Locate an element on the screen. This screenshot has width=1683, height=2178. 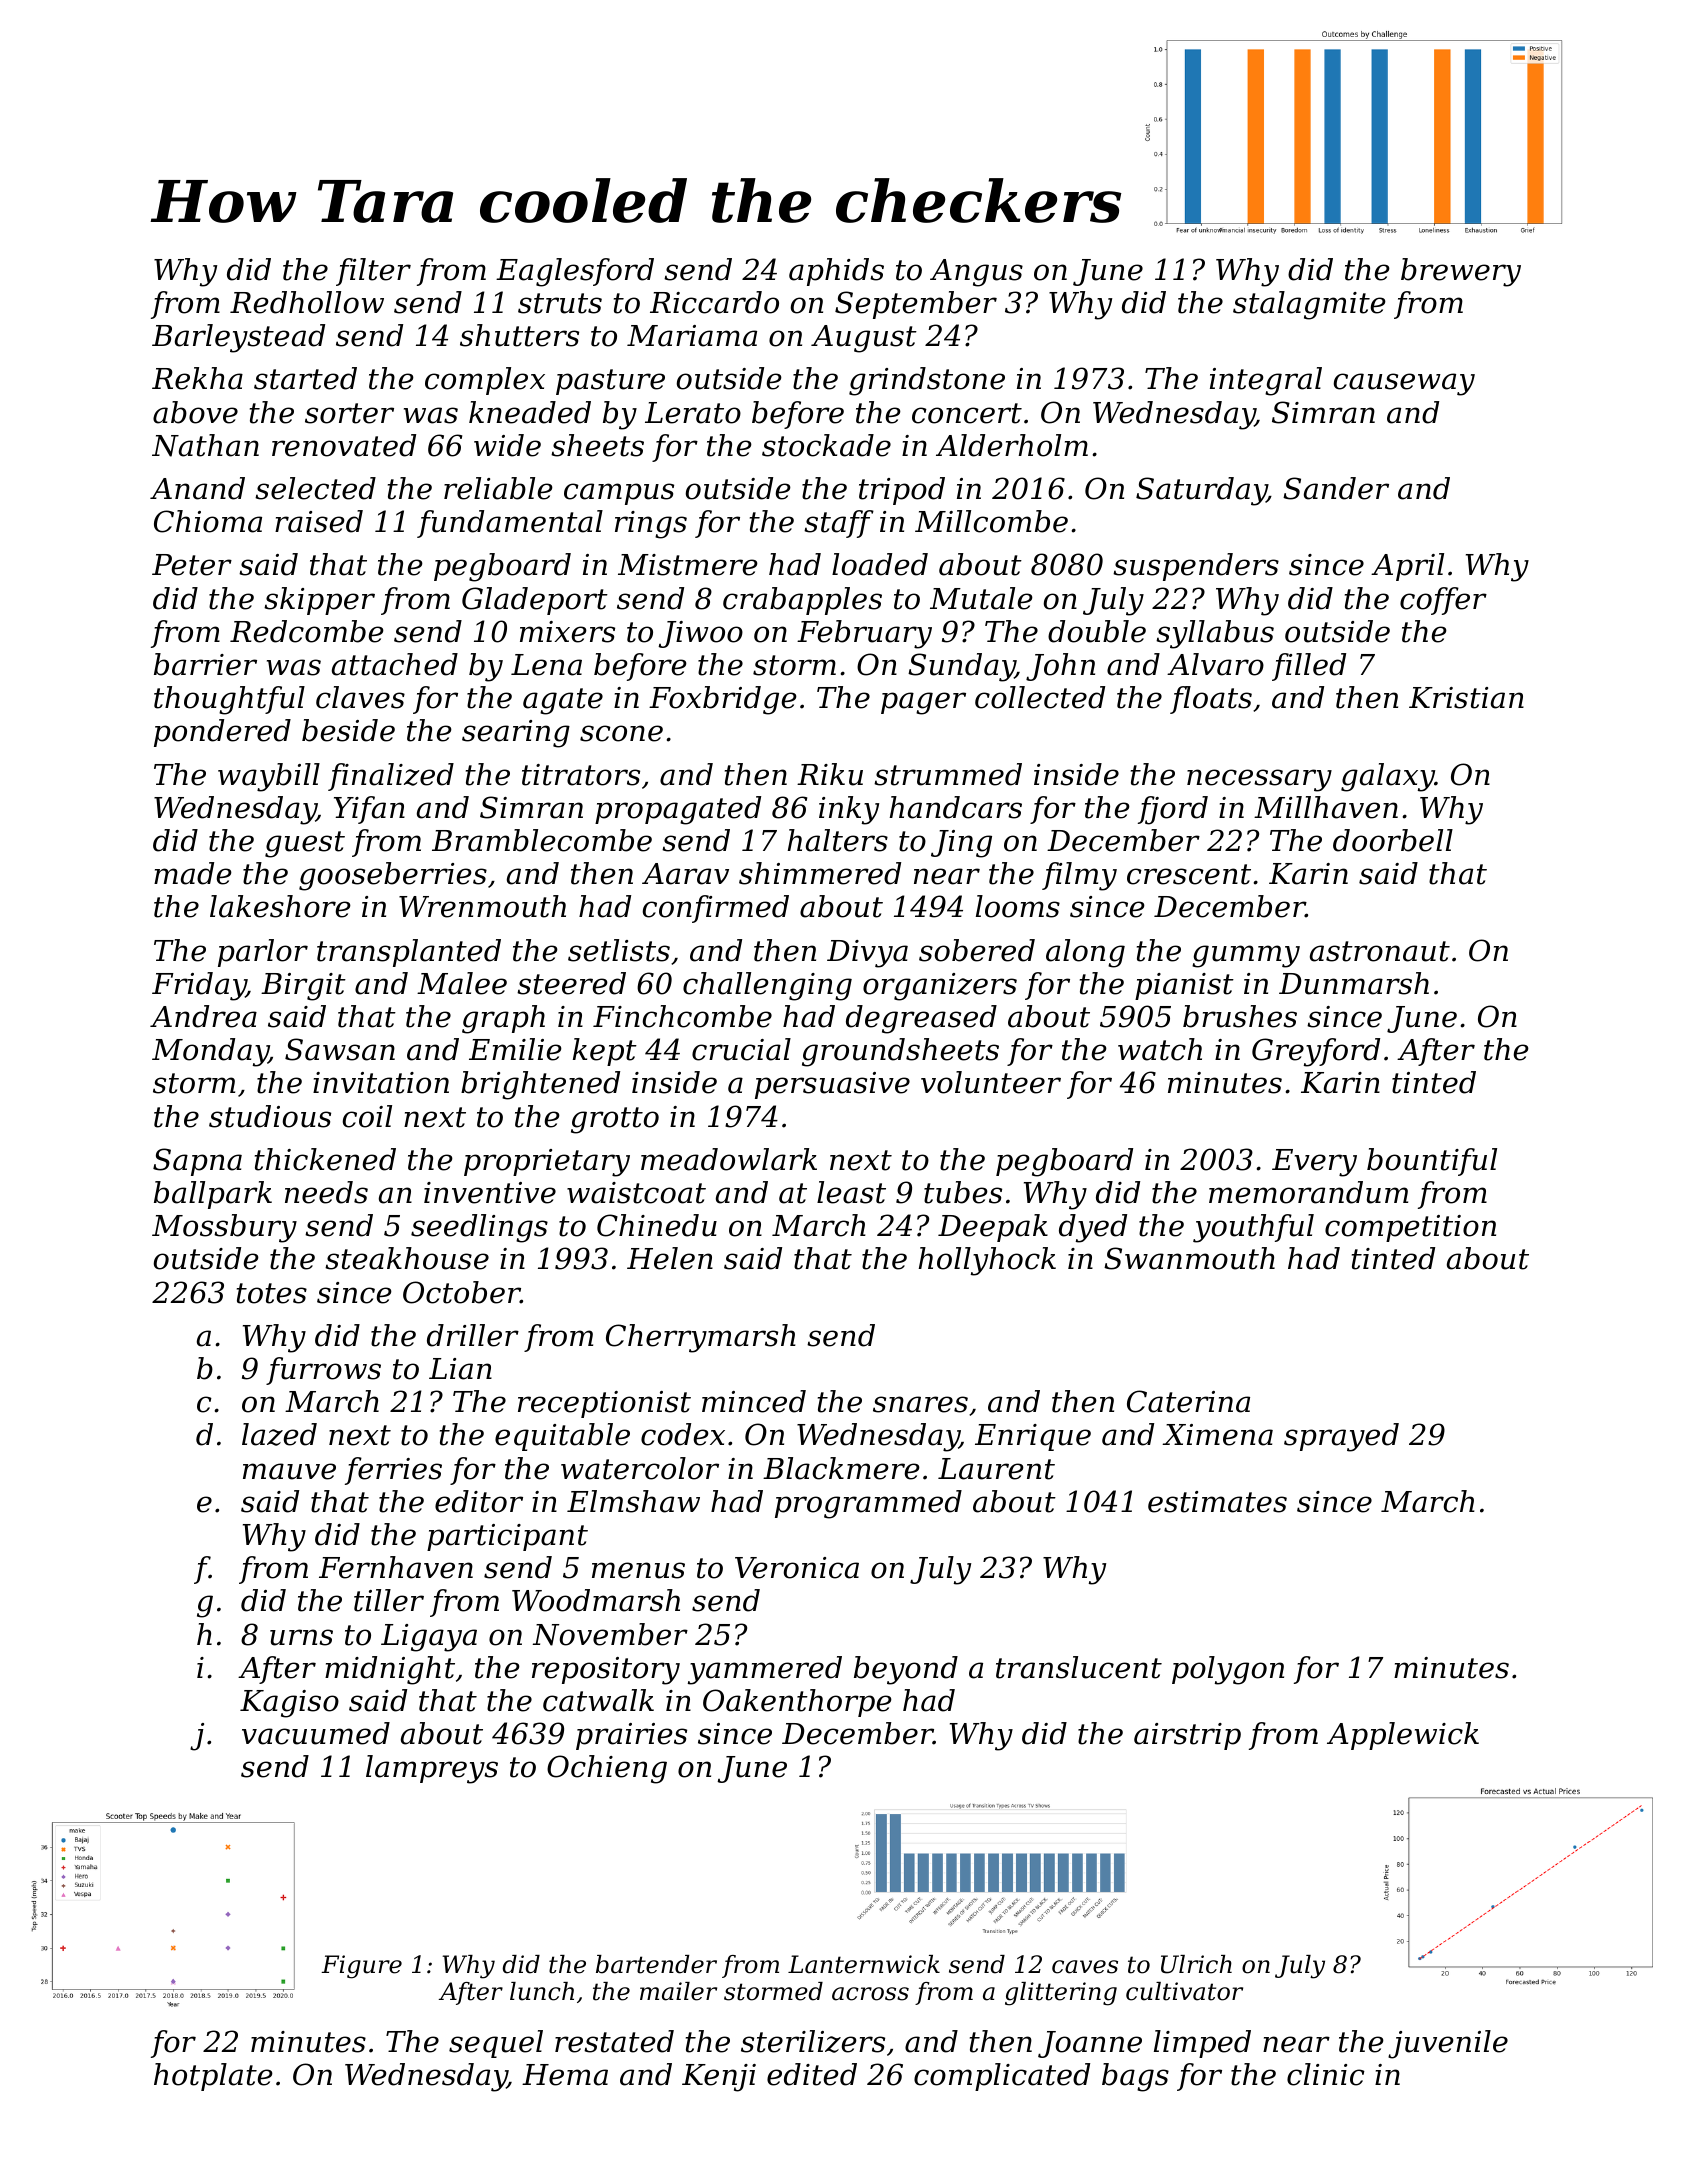
brewery is located at coordinates (1461, 272).
